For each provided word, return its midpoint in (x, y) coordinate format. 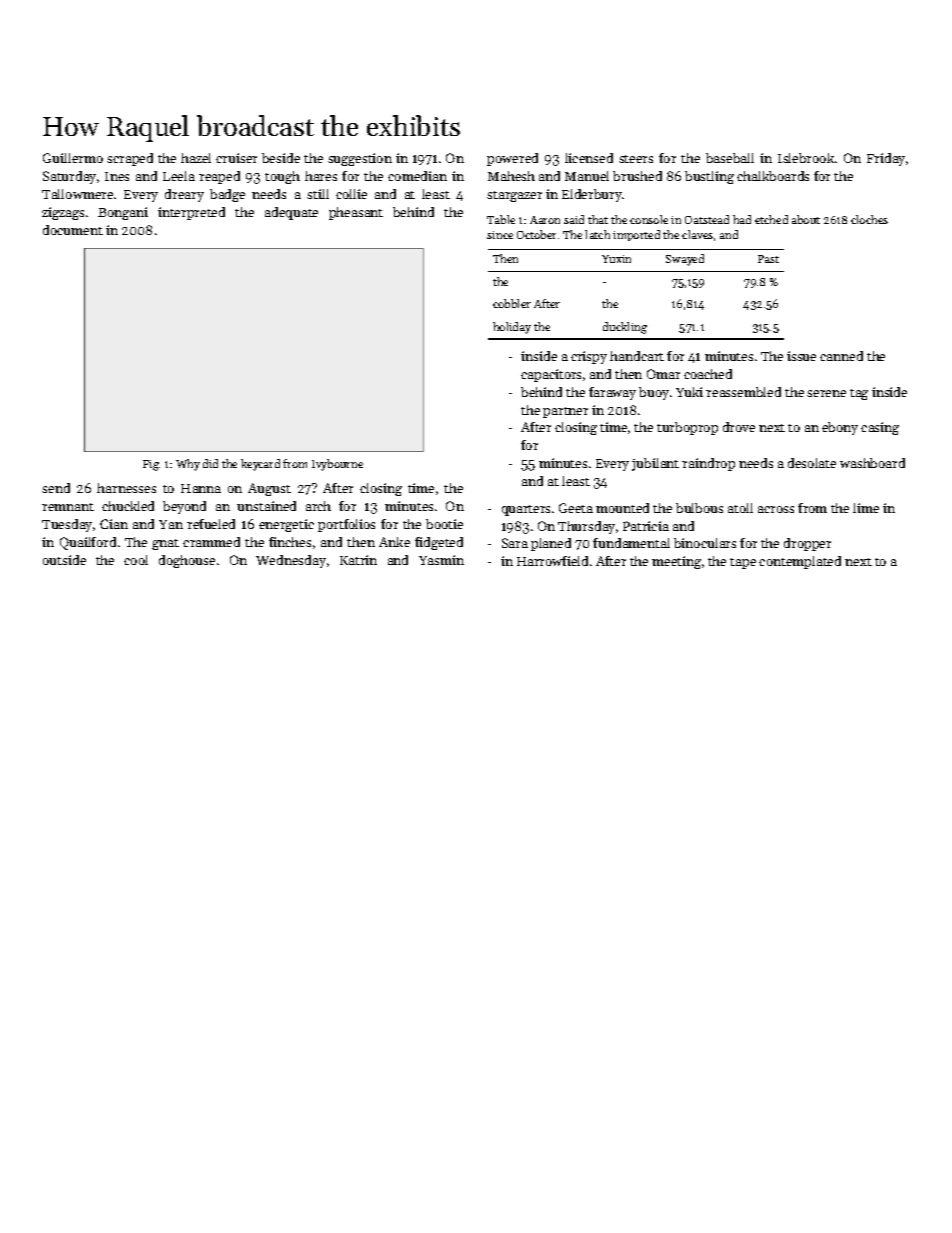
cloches (869, 219)
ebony (840, 428)
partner (565, 412)
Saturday (69, 177)
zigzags (63, 213)
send (56, 488)
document (73, 230)
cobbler (512, 303)
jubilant (655, 464)
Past (768, 259)
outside (64, 560)
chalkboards (773, 176)
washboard (872, 463)
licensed (589, 158)
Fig (151, 465)
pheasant (356, 213)
